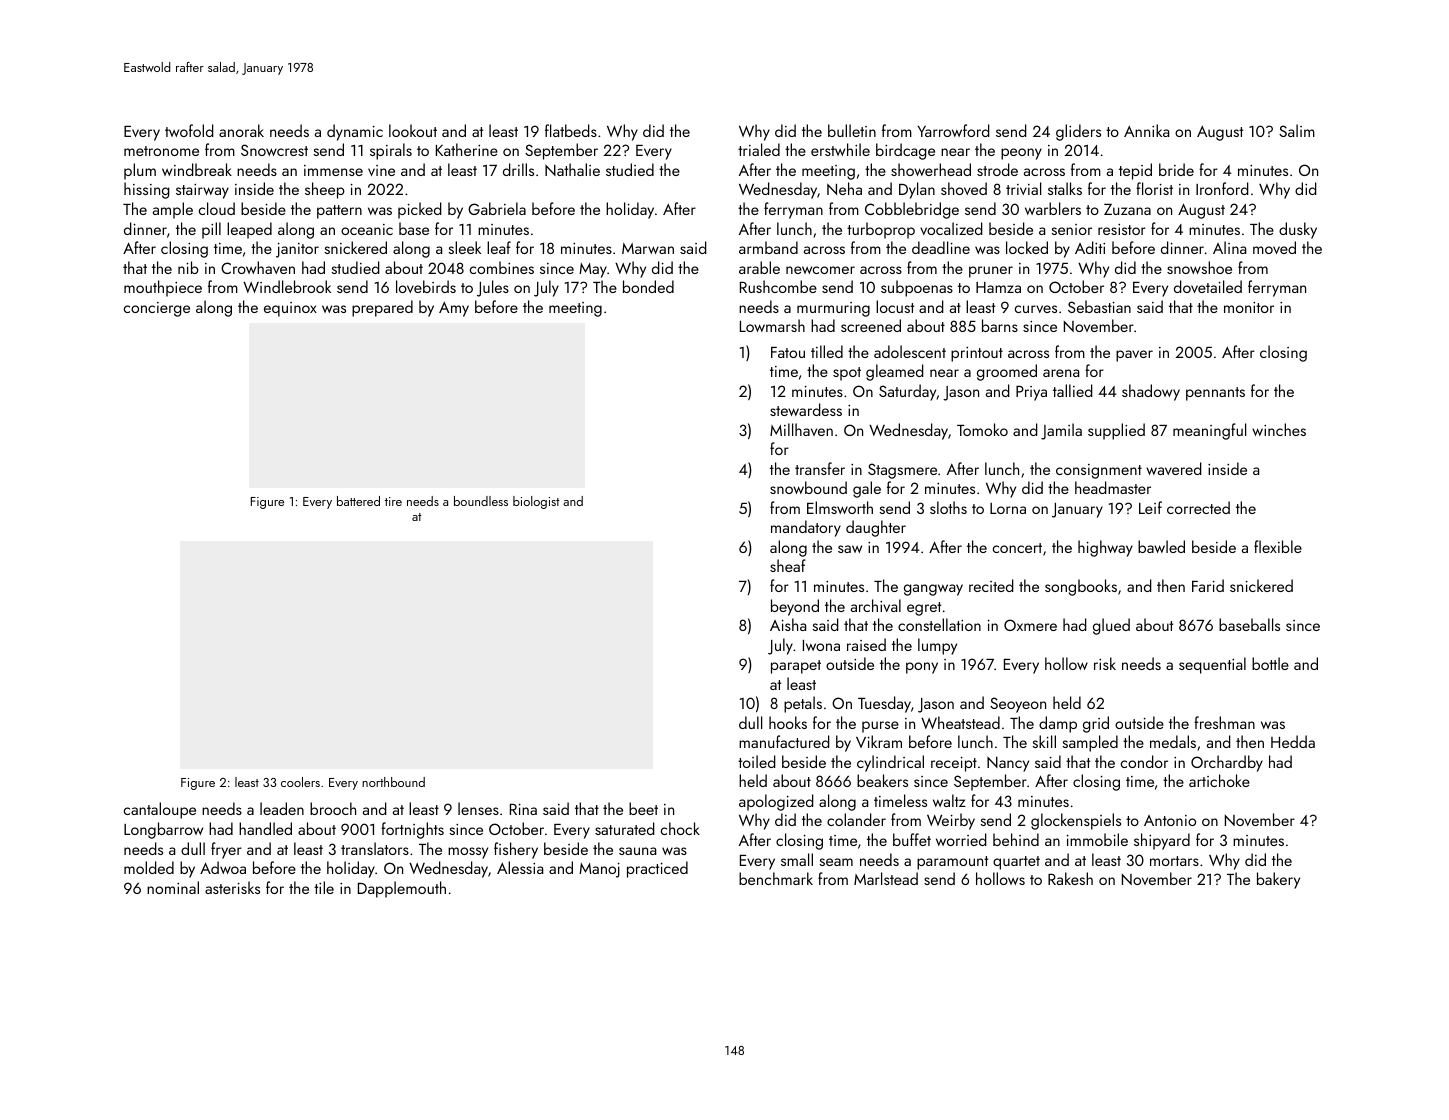  I want to click on hissing, so click(147, 190).
